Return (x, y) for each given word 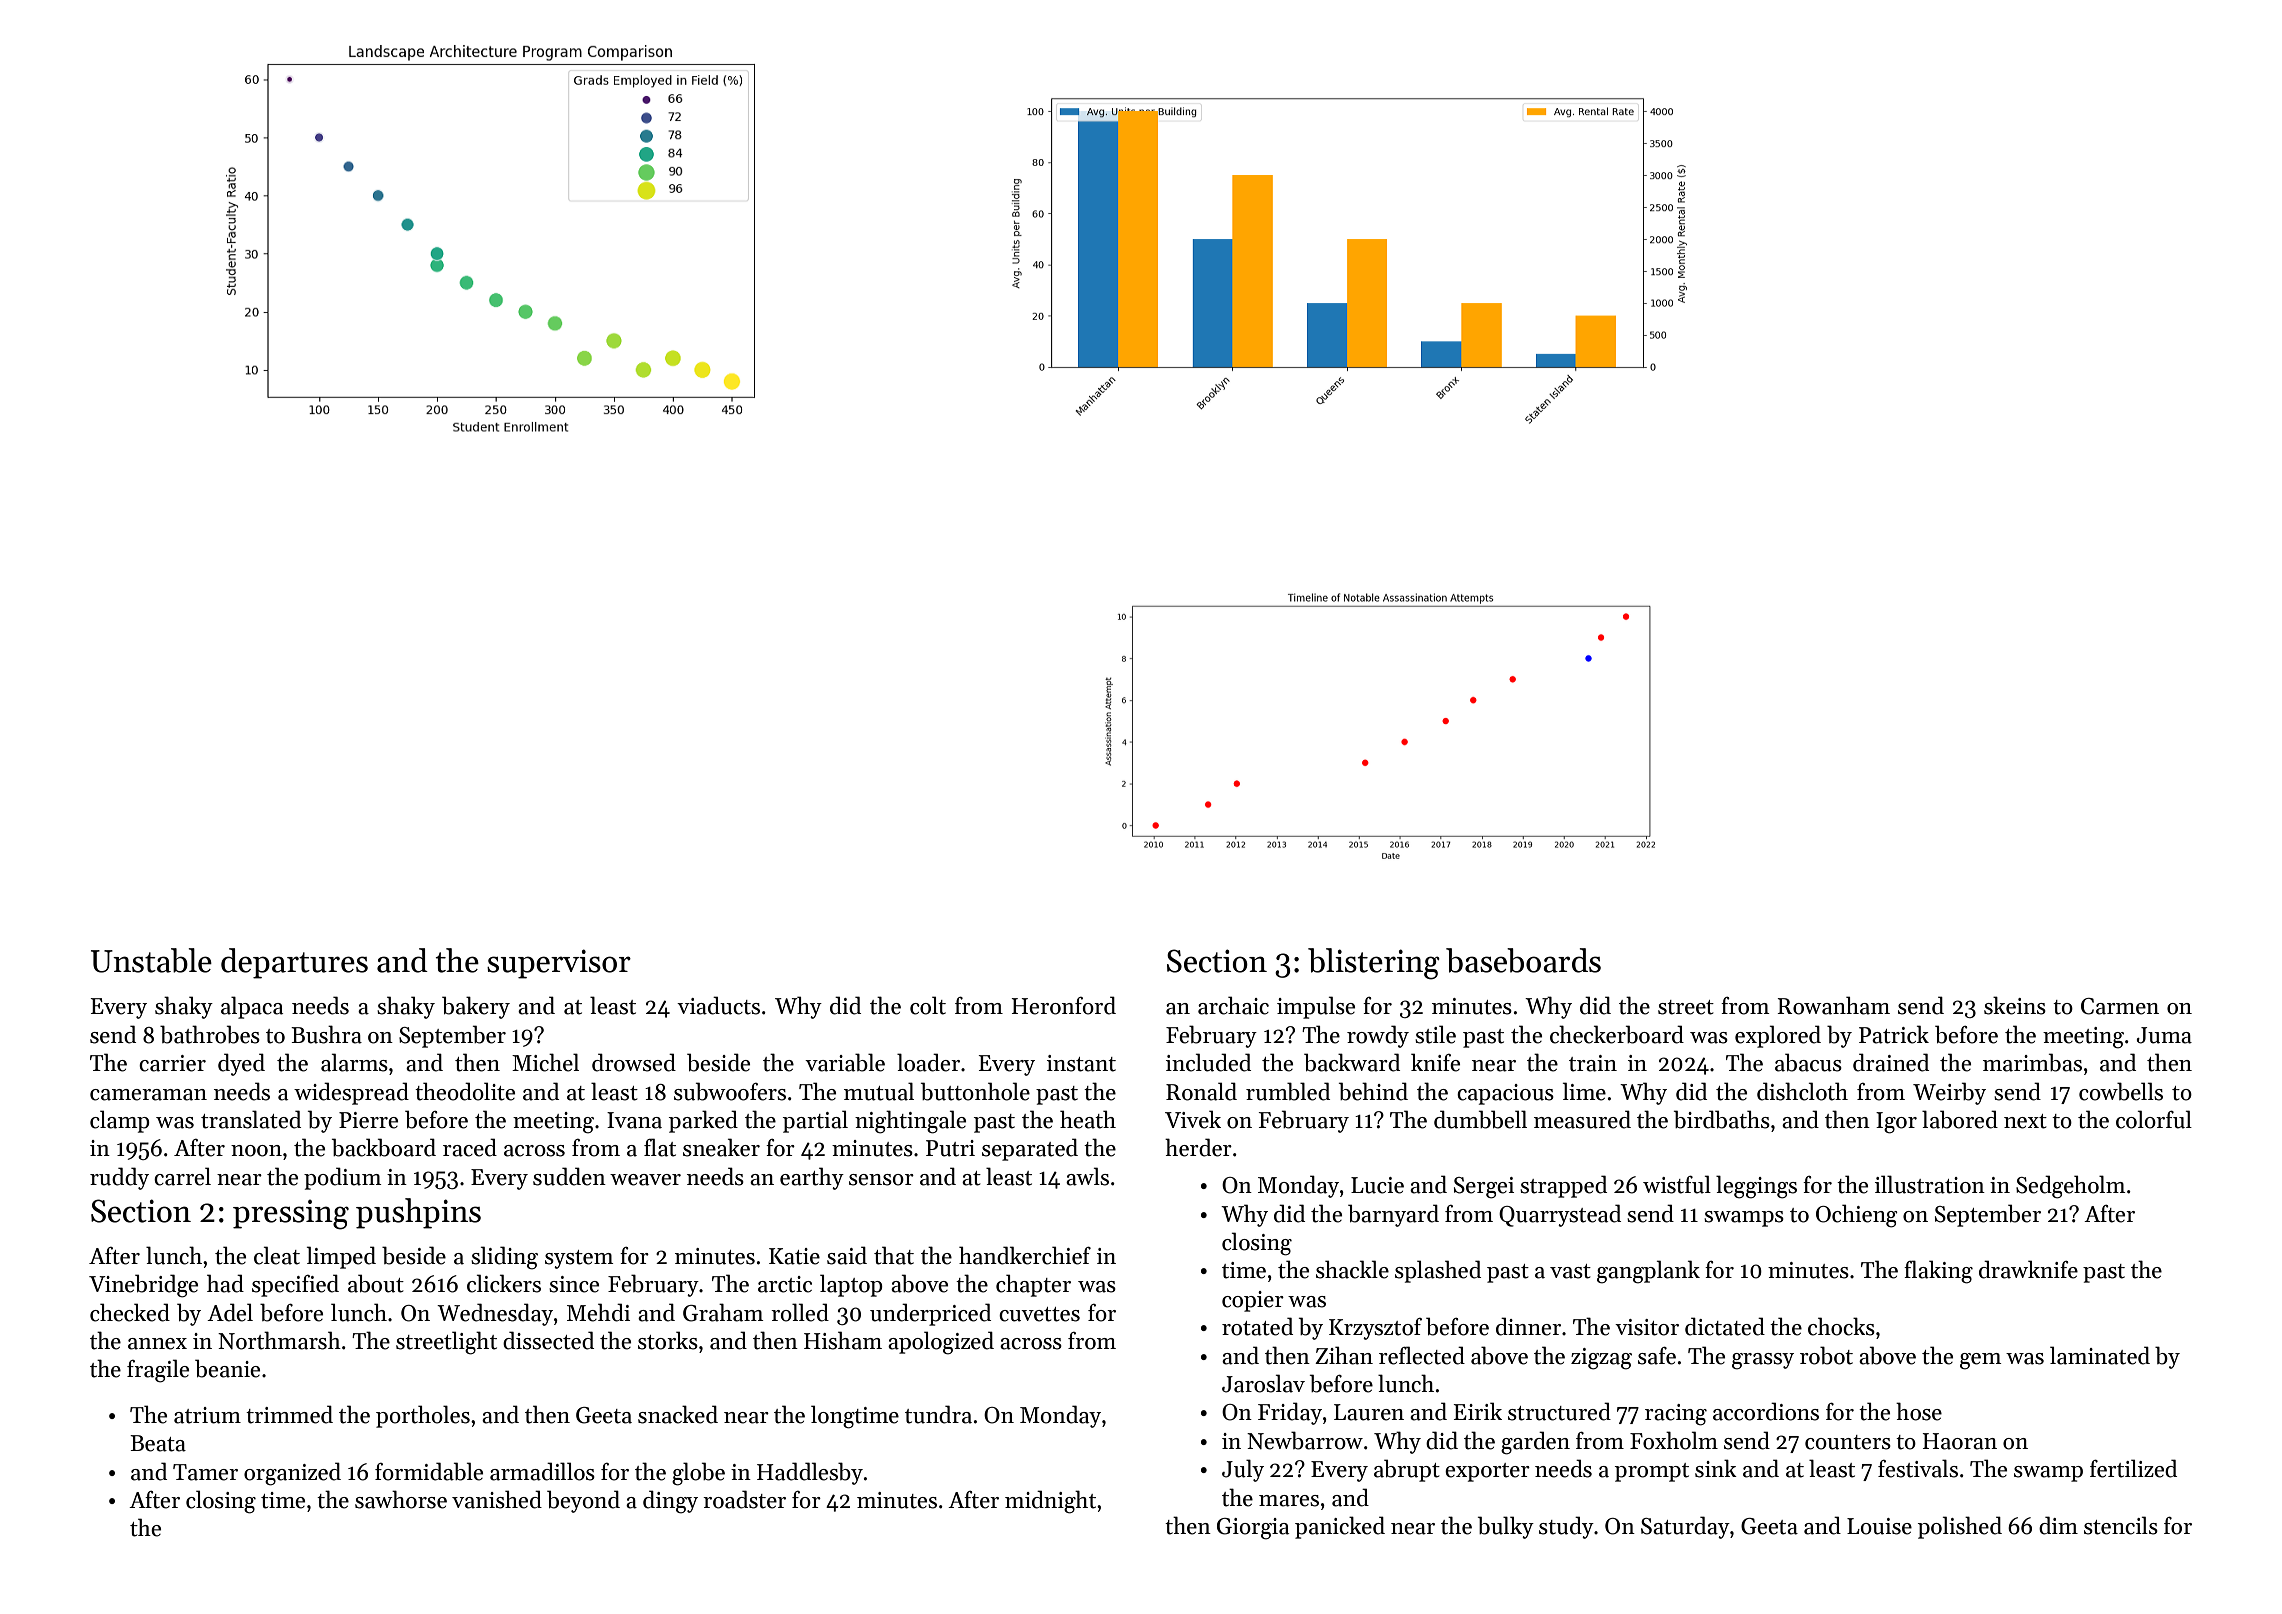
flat (660, 1147)
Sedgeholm (2070, 1187)
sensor (881, 1180)
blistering (1374, 964)
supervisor (559, 964)
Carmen (2120, 1006)
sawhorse (401, 1499)
